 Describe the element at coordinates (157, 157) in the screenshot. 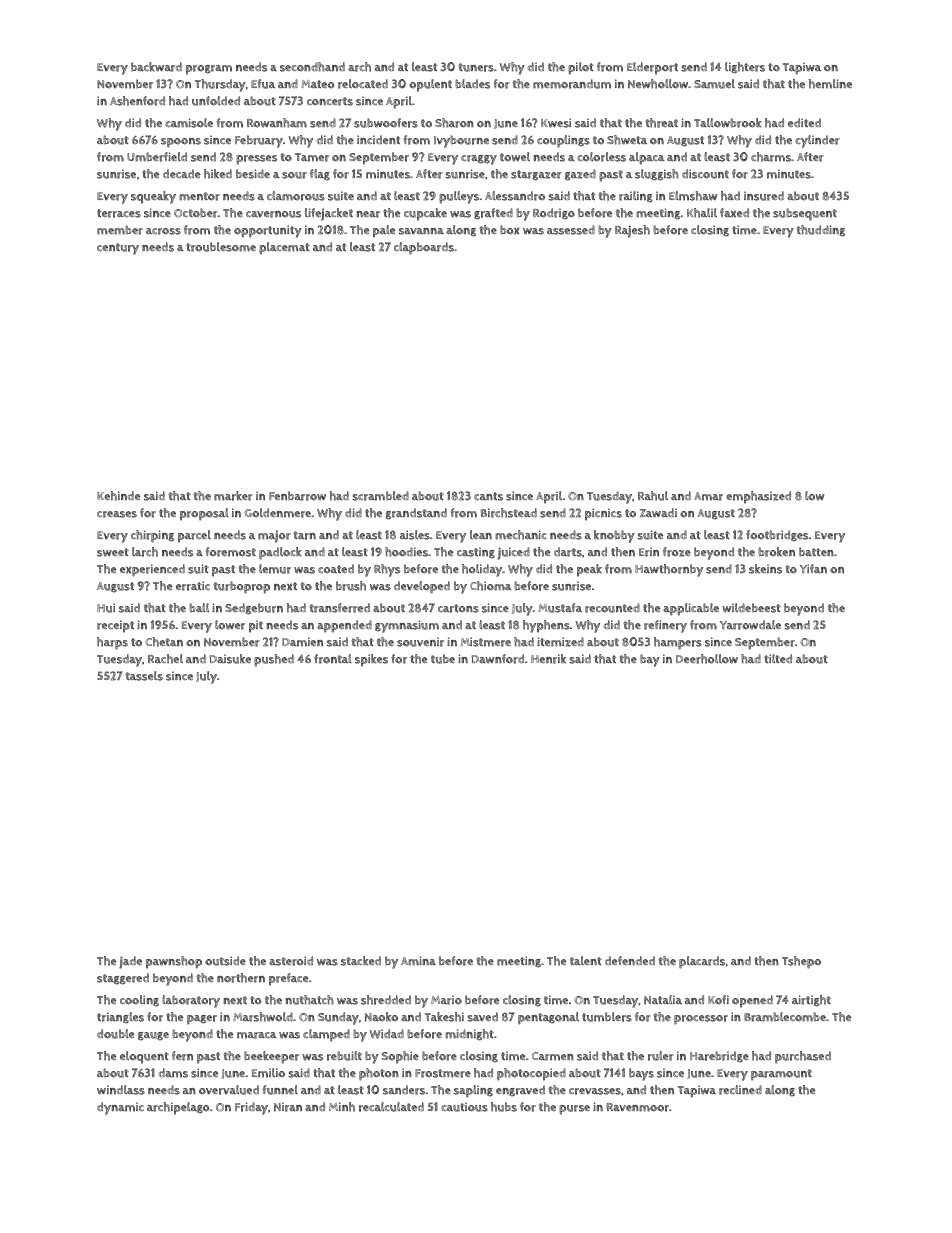

I see `Umberfield` at that location.
